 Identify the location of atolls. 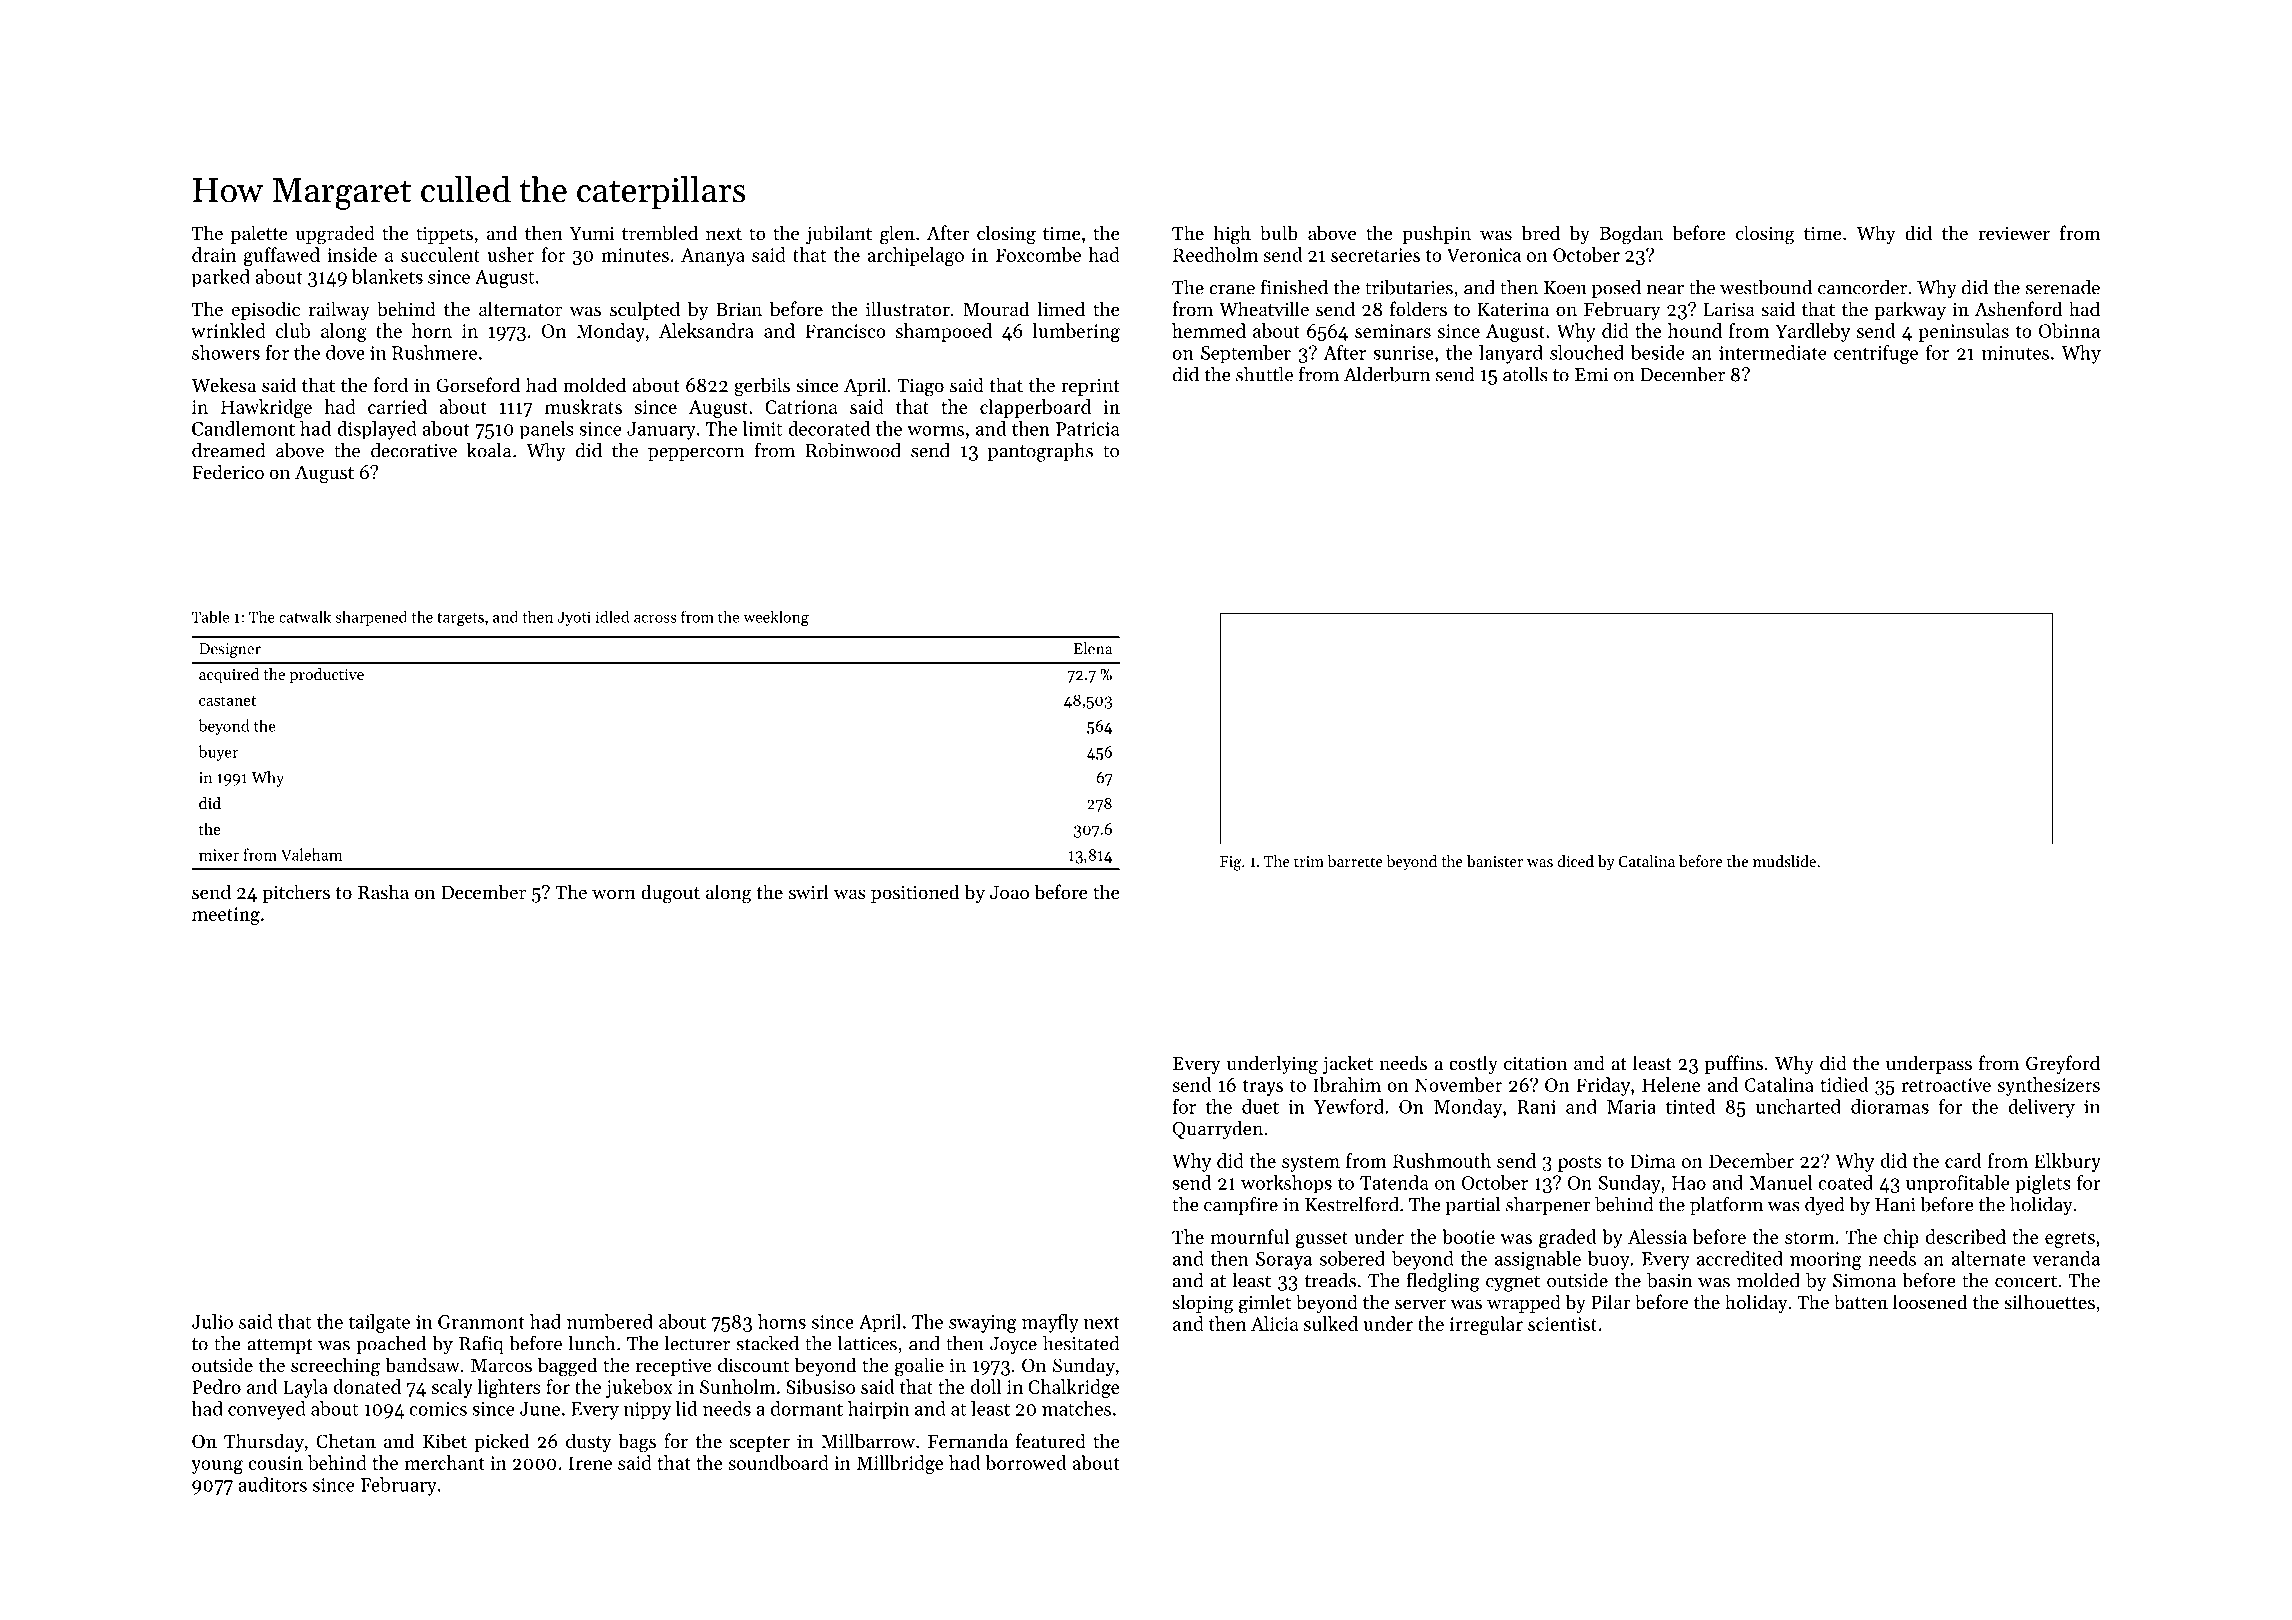
(1525, 374).
